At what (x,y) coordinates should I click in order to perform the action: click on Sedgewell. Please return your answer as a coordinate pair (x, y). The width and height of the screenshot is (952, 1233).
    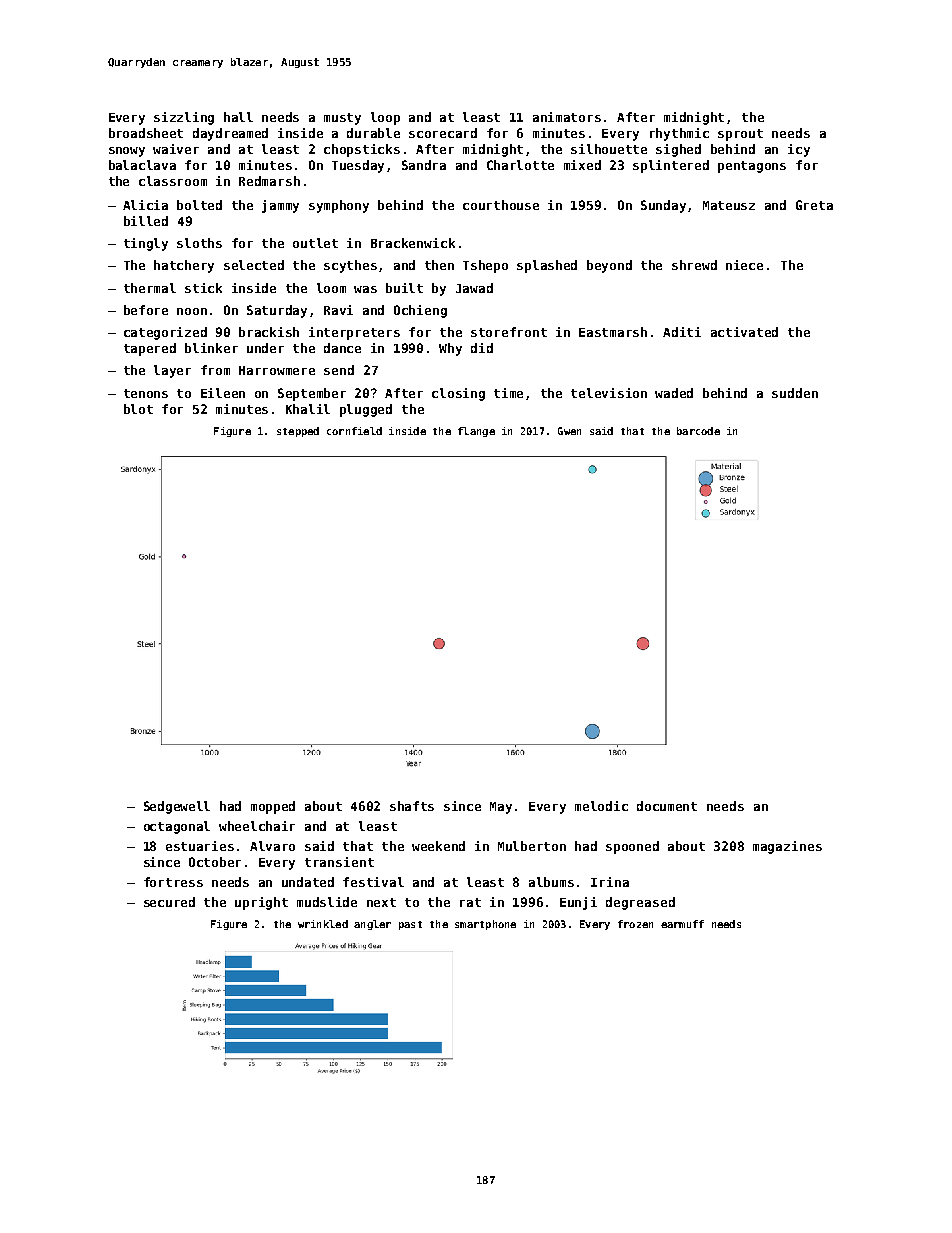
    Looking at the image, I should click on (177, 807).
